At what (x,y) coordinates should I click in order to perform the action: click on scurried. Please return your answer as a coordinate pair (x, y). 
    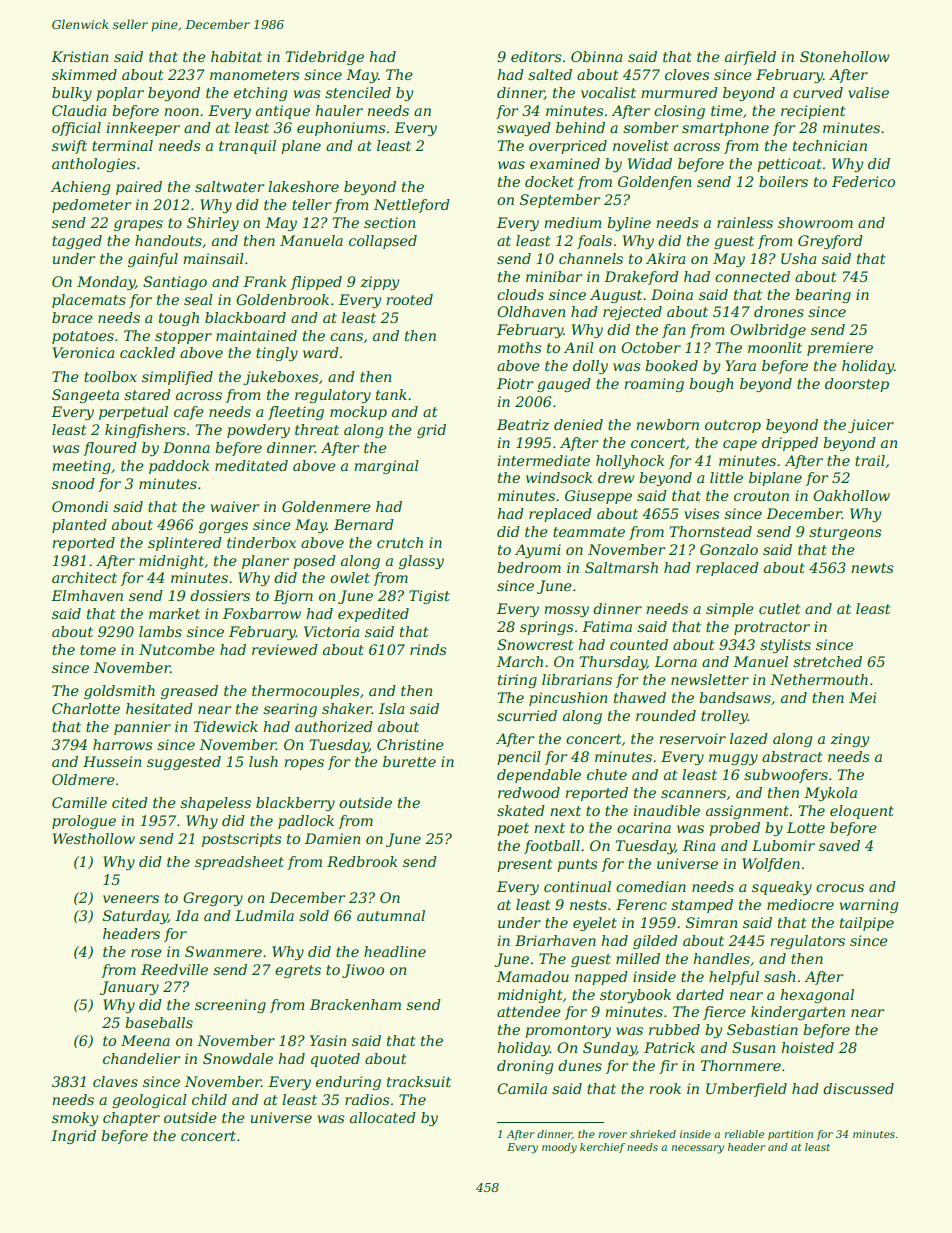
    Looking at the image, I should click on (527, 715).
